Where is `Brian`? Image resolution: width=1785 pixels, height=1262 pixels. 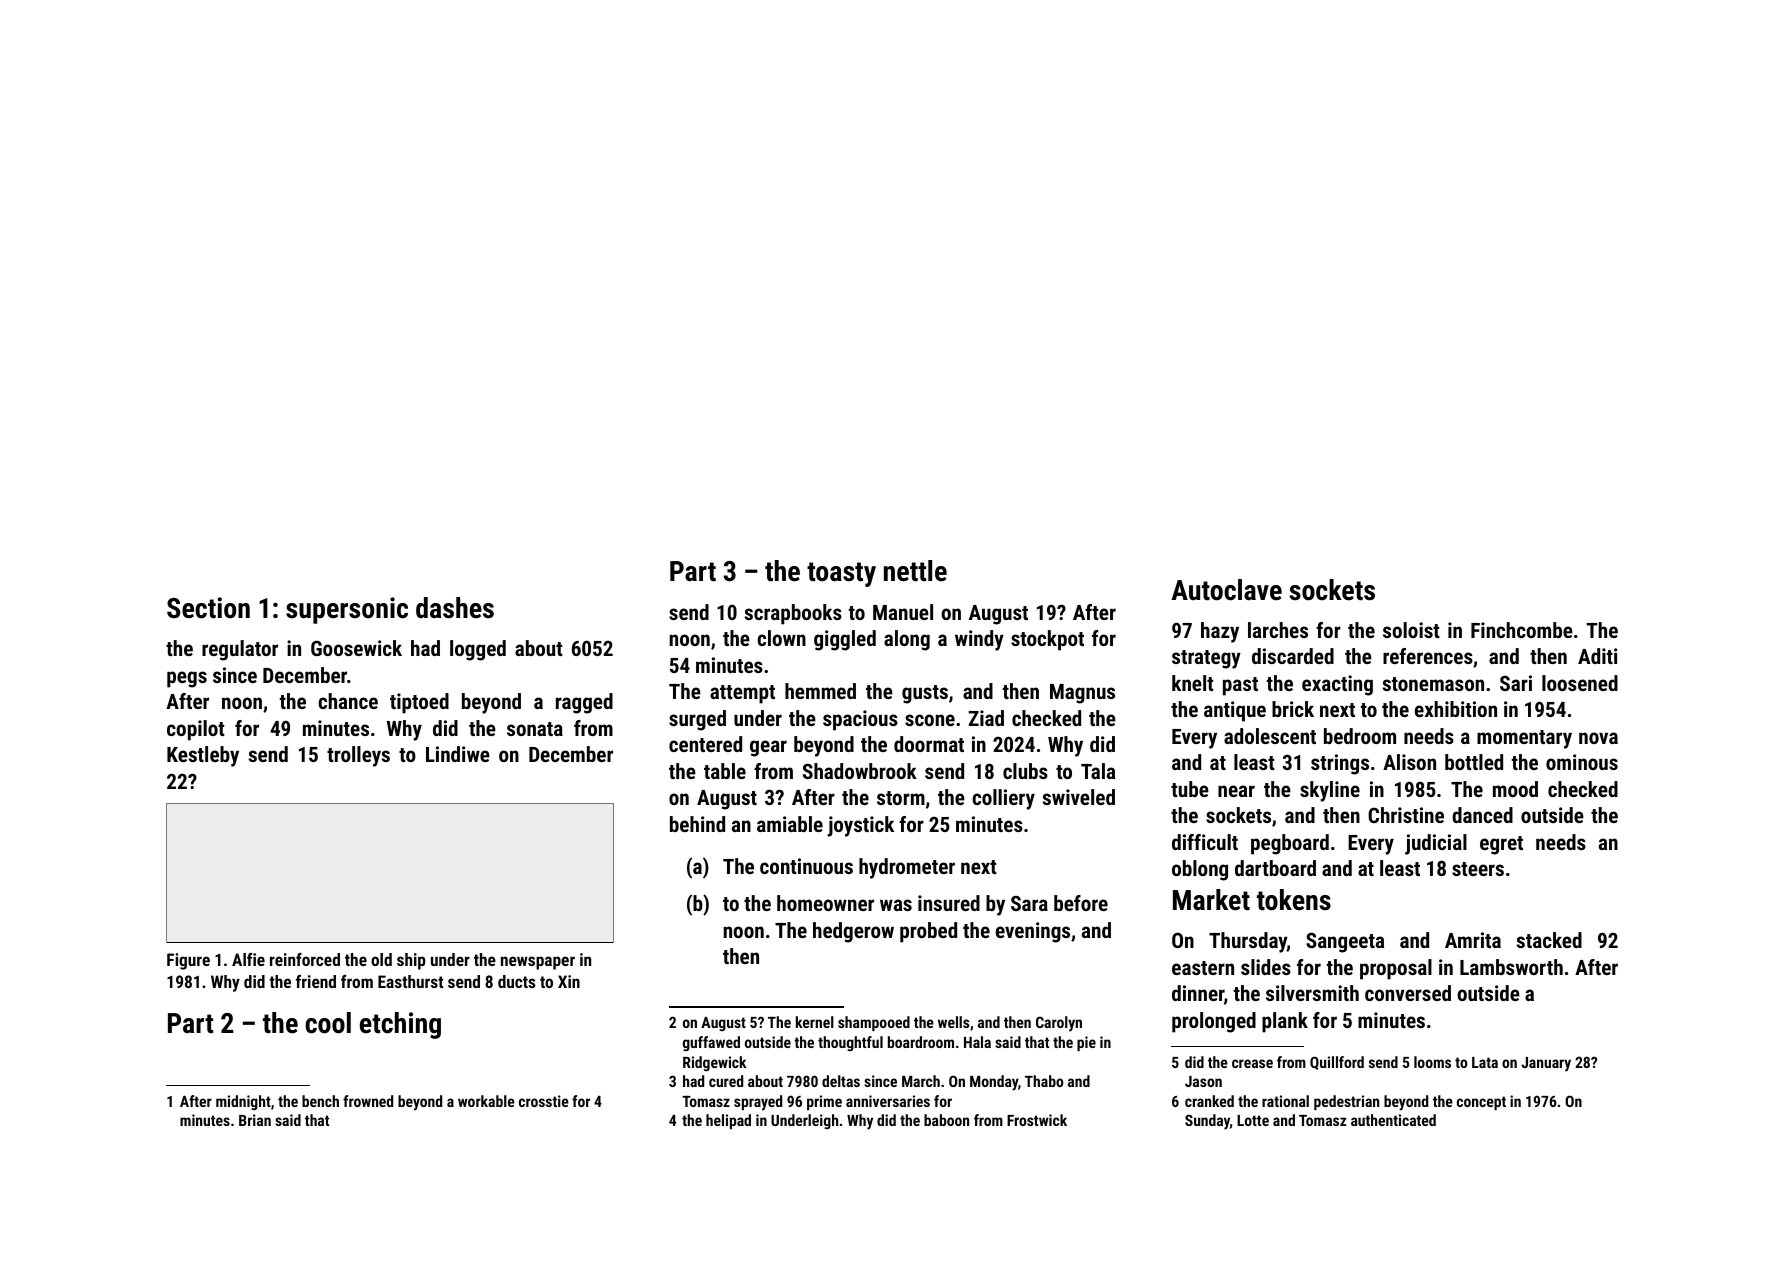
Brian is located at coordinates (255, 1120).
